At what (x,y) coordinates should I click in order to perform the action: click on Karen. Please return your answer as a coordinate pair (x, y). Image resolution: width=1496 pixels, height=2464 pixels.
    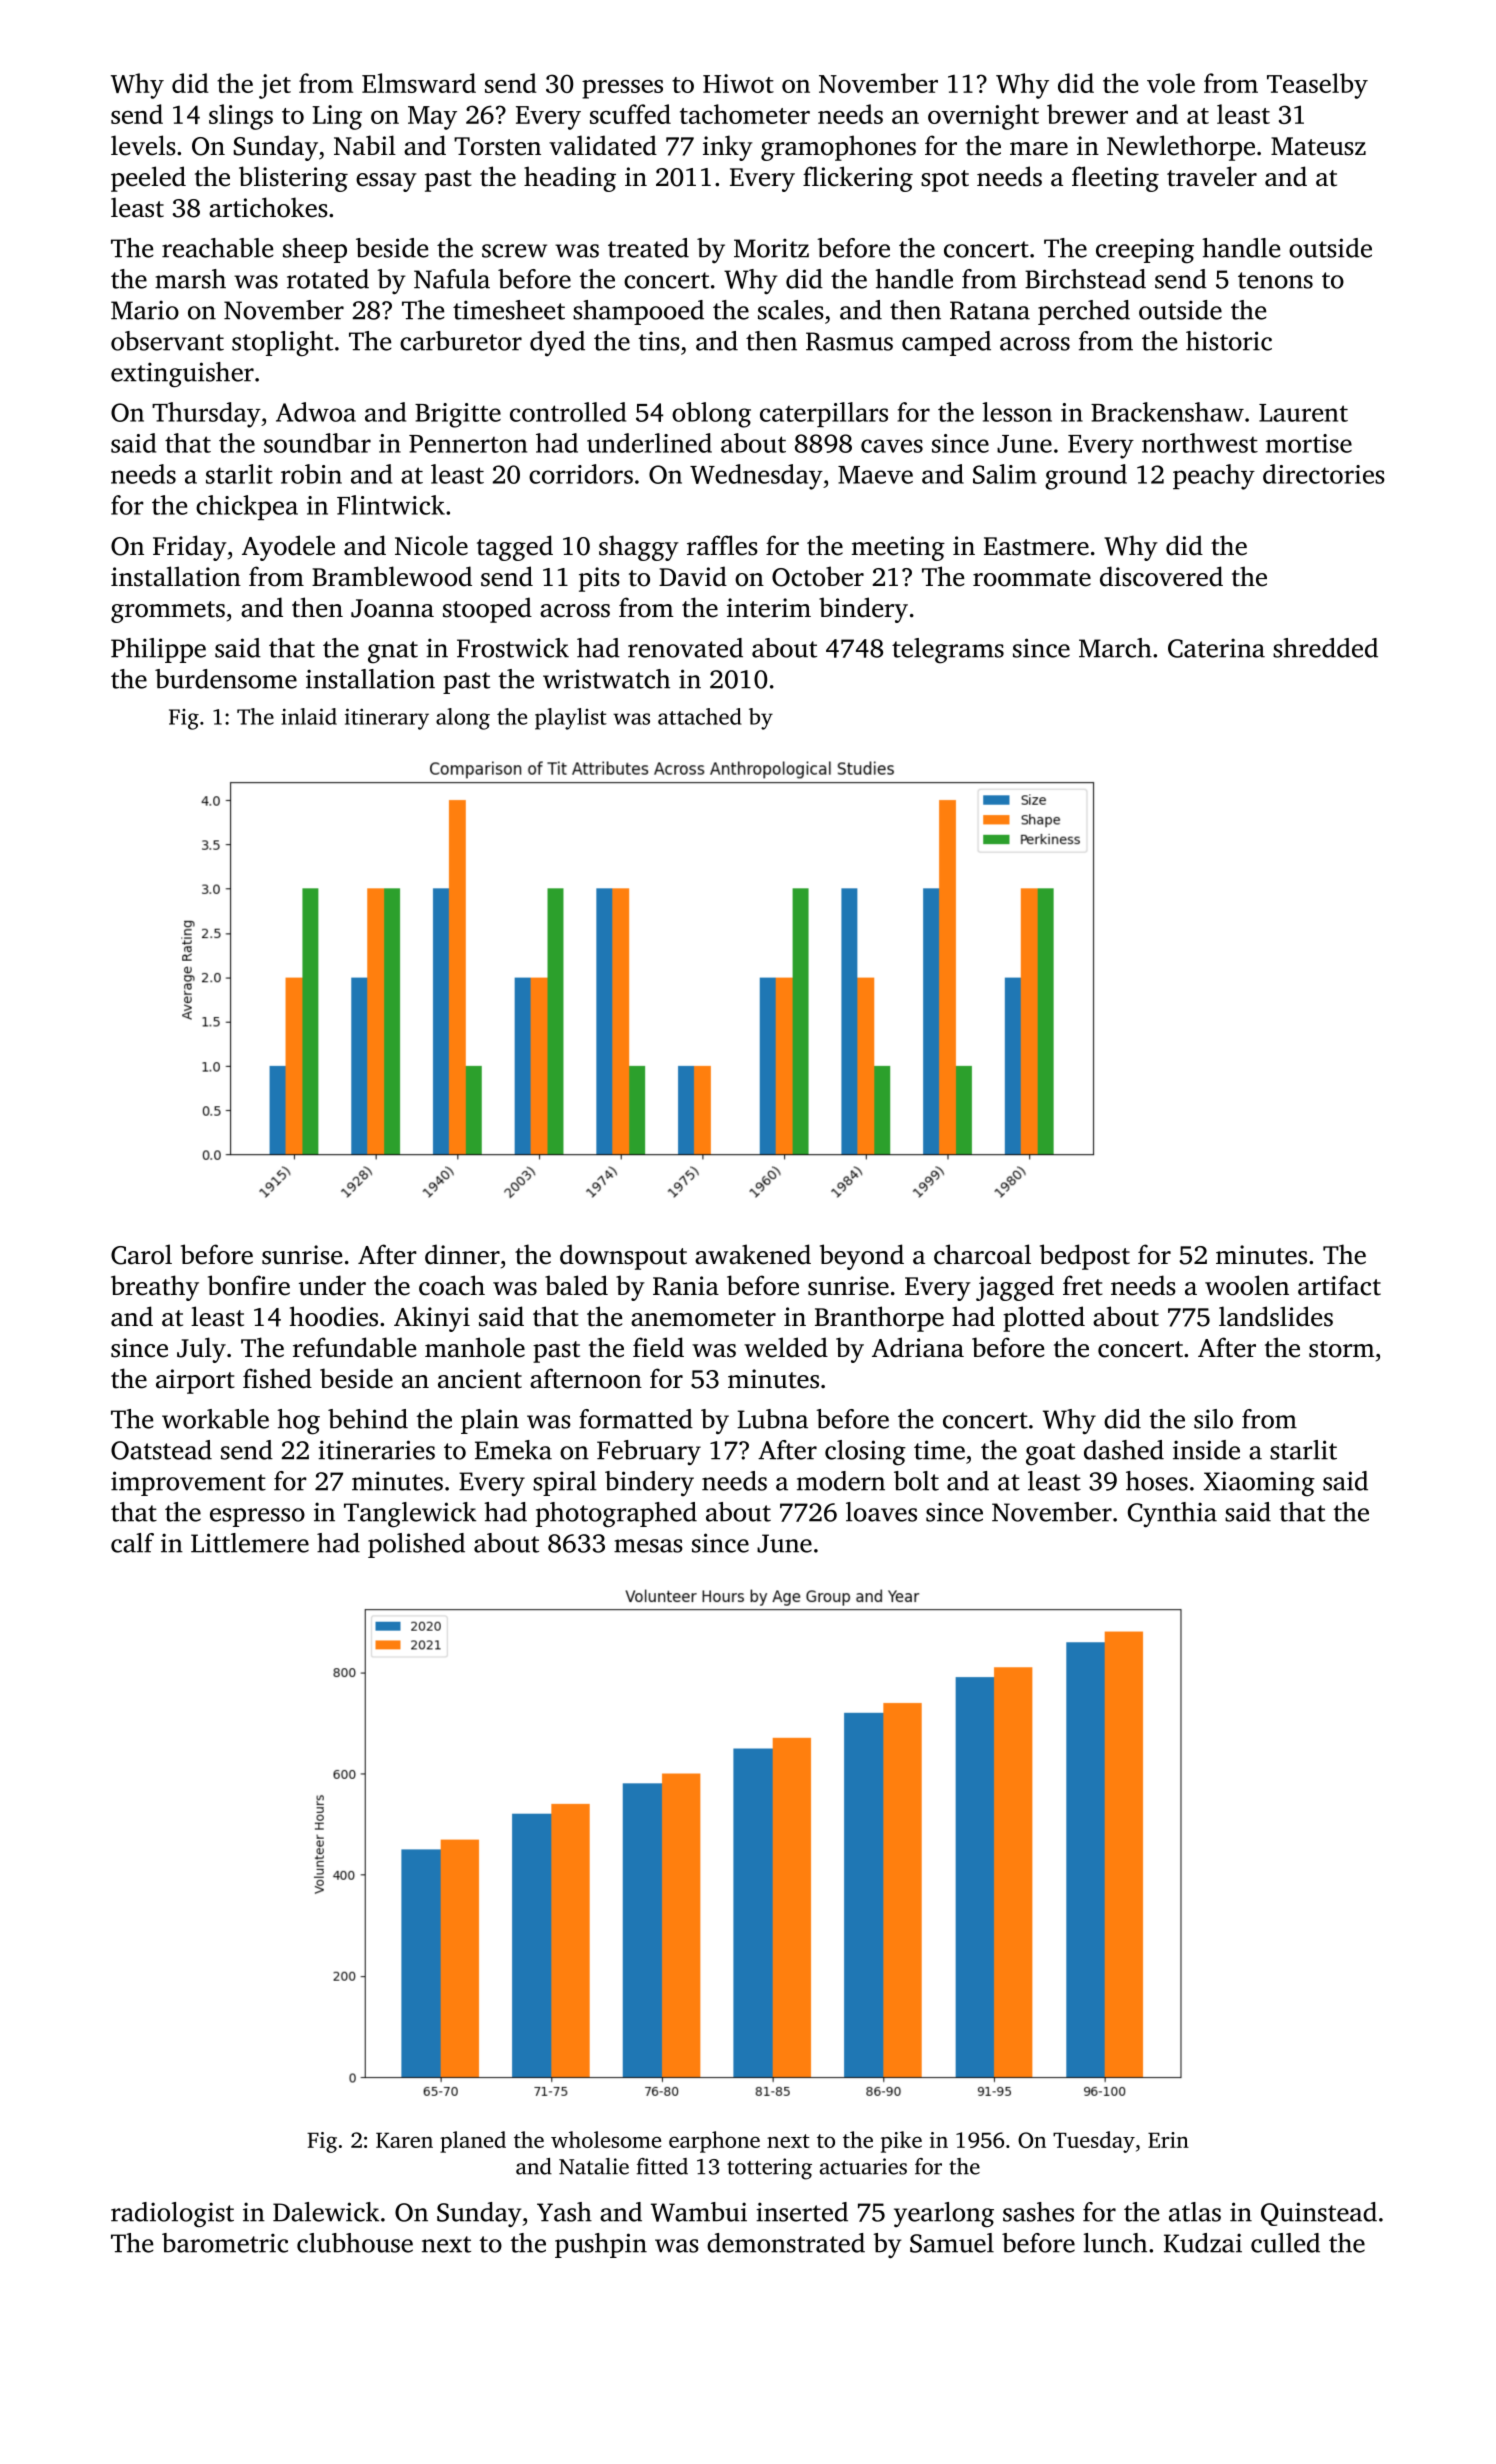
    Looking at the image, I should click on (404, 2140).
